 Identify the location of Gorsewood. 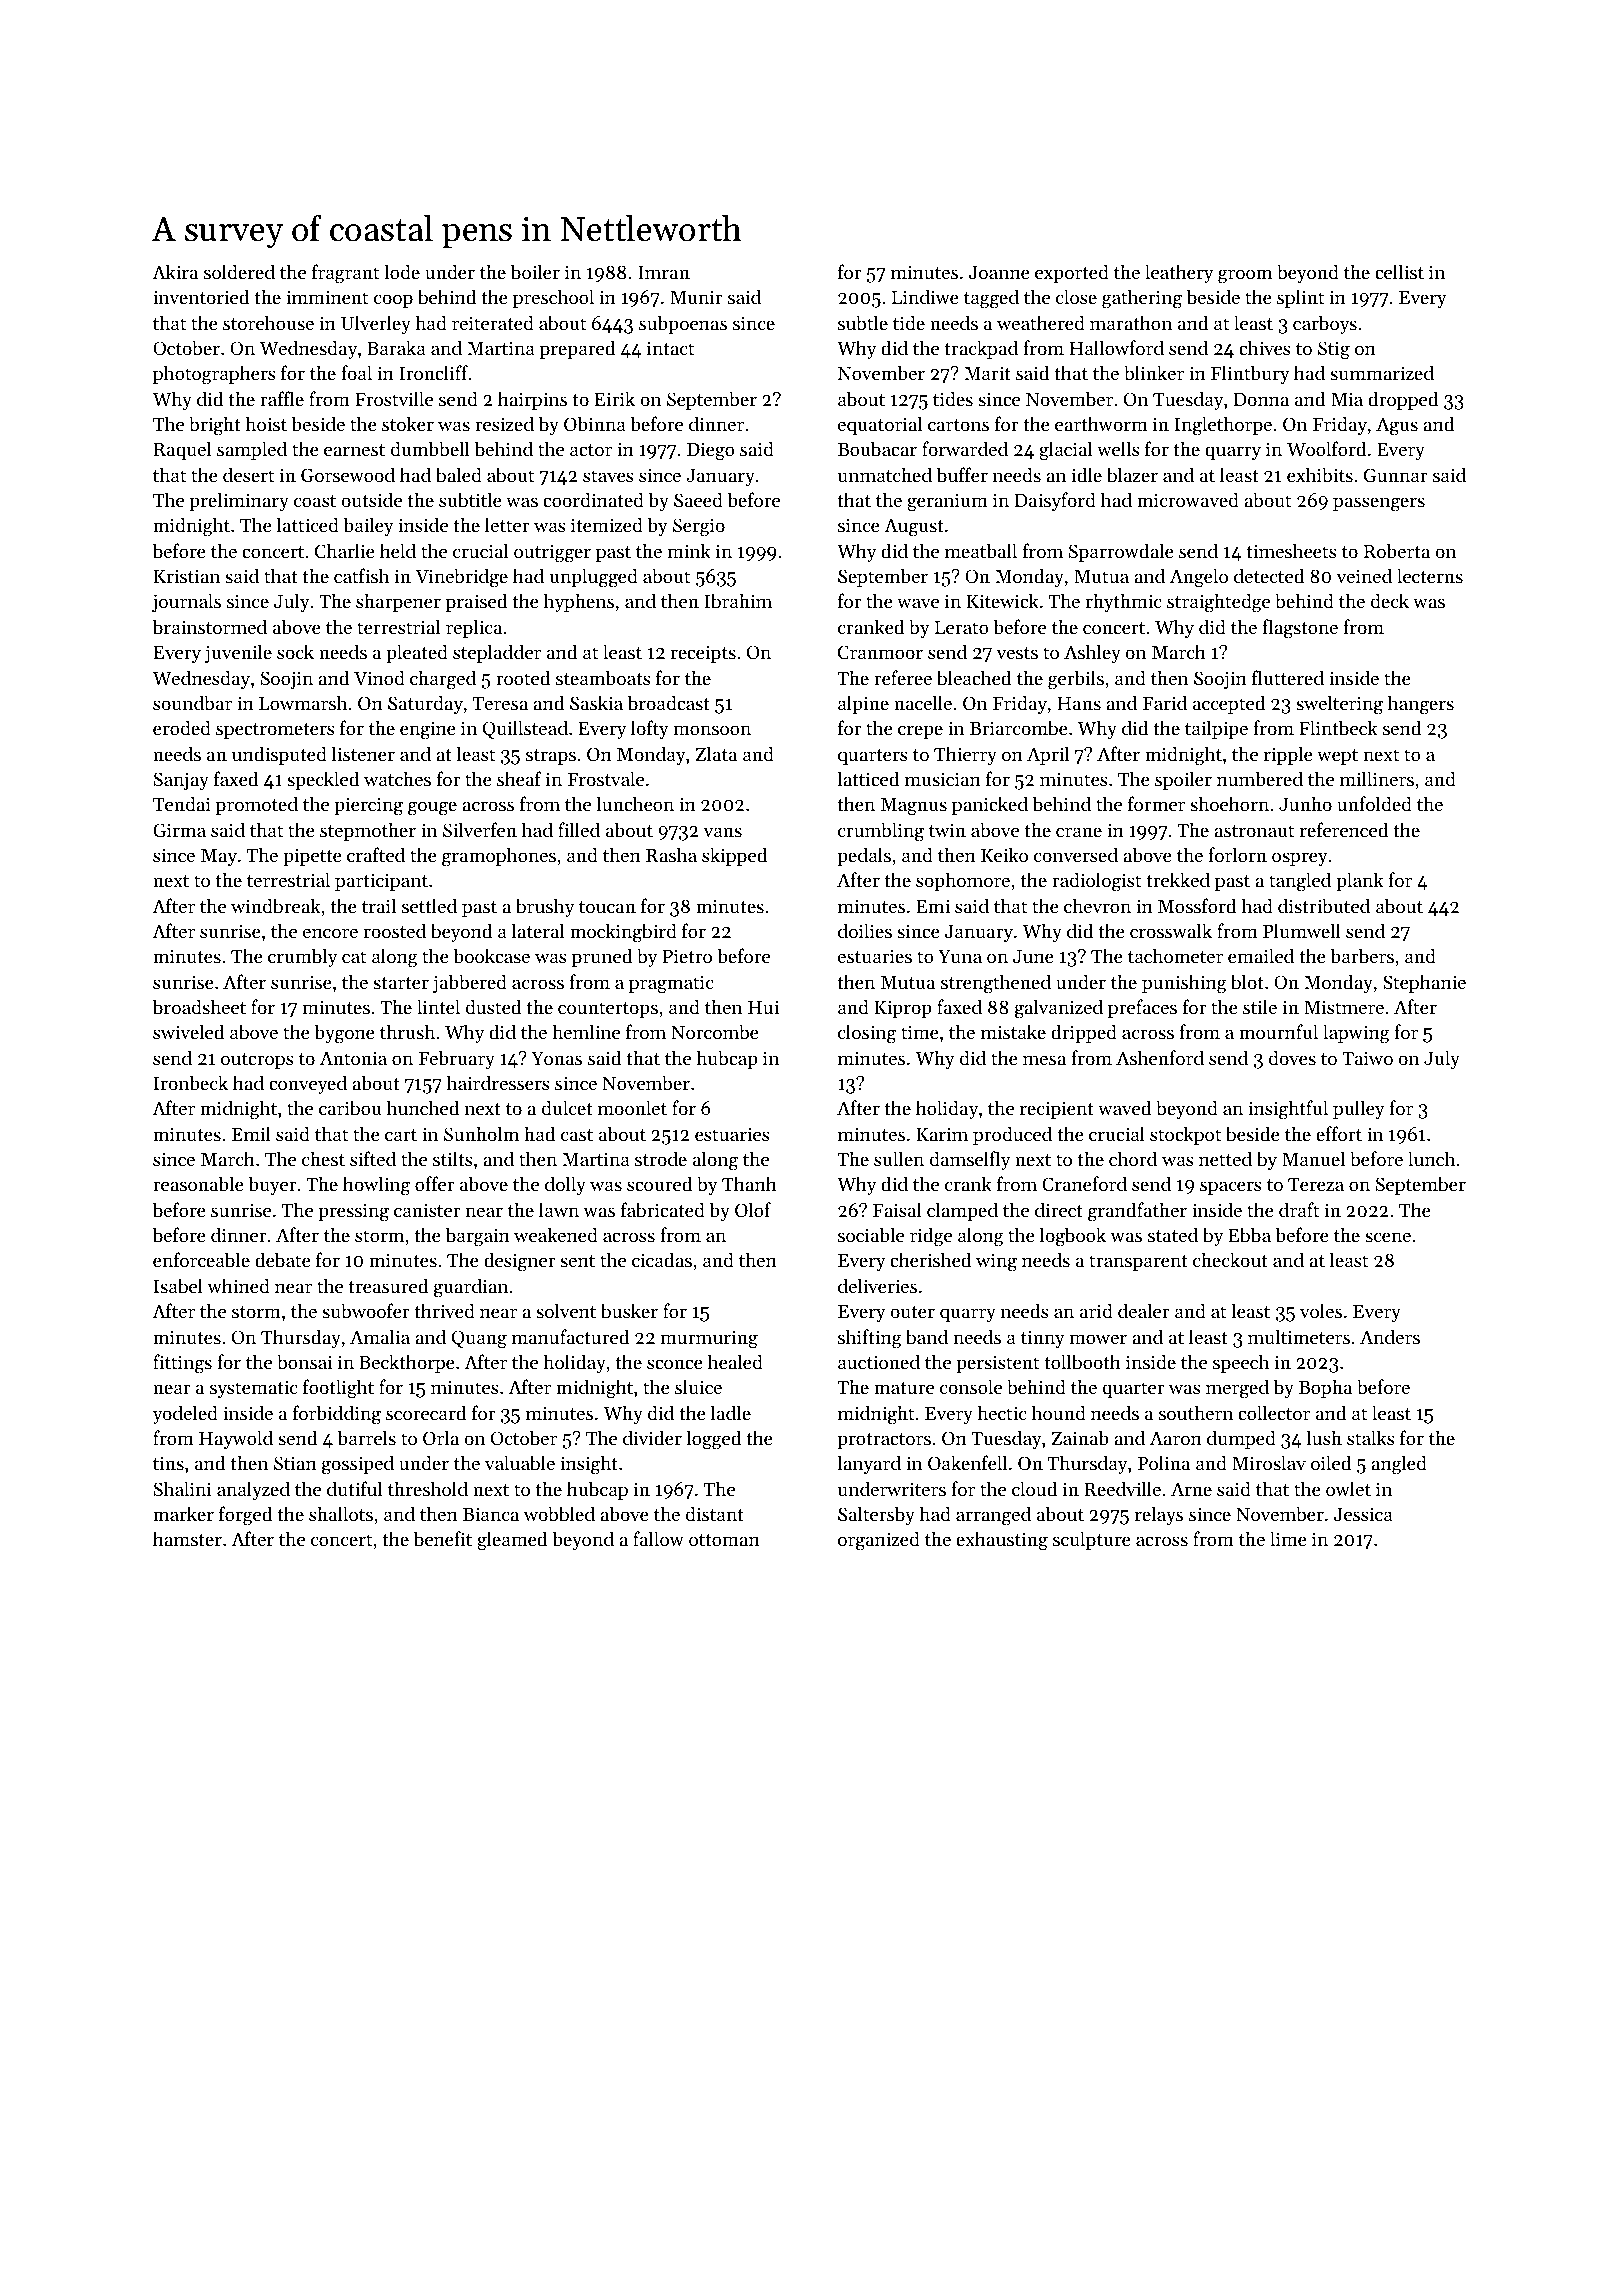
(348, 475).
